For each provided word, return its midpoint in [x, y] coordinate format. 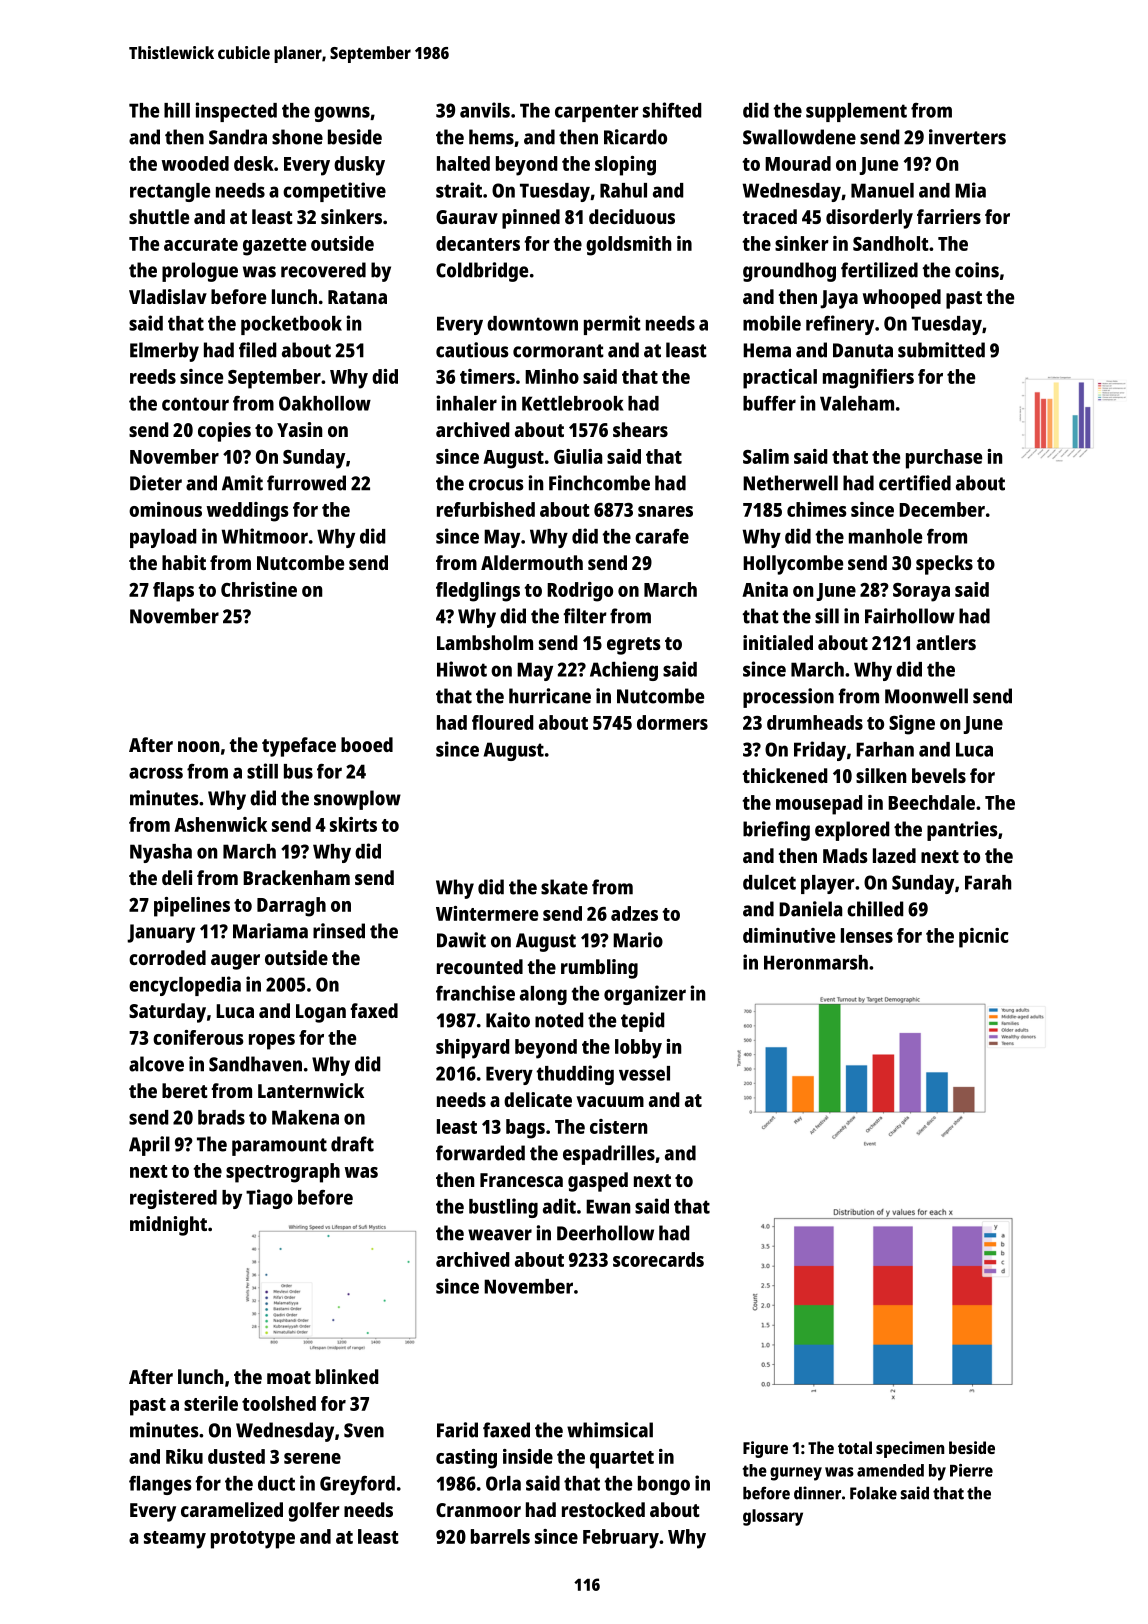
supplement [856, 112]
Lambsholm [485, 642]
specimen [910, 1449]
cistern [618, 1126]
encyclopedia [185, 986]
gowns [342, 114]
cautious [472, 350]
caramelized [232, 1509]
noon [198, 746]
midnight [168, 1226]
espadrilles [609, 1155]
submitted [941, 350]
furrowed [306, 483]
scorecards [658, 1259]
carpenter [597, 113]
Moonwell [926, 696]
